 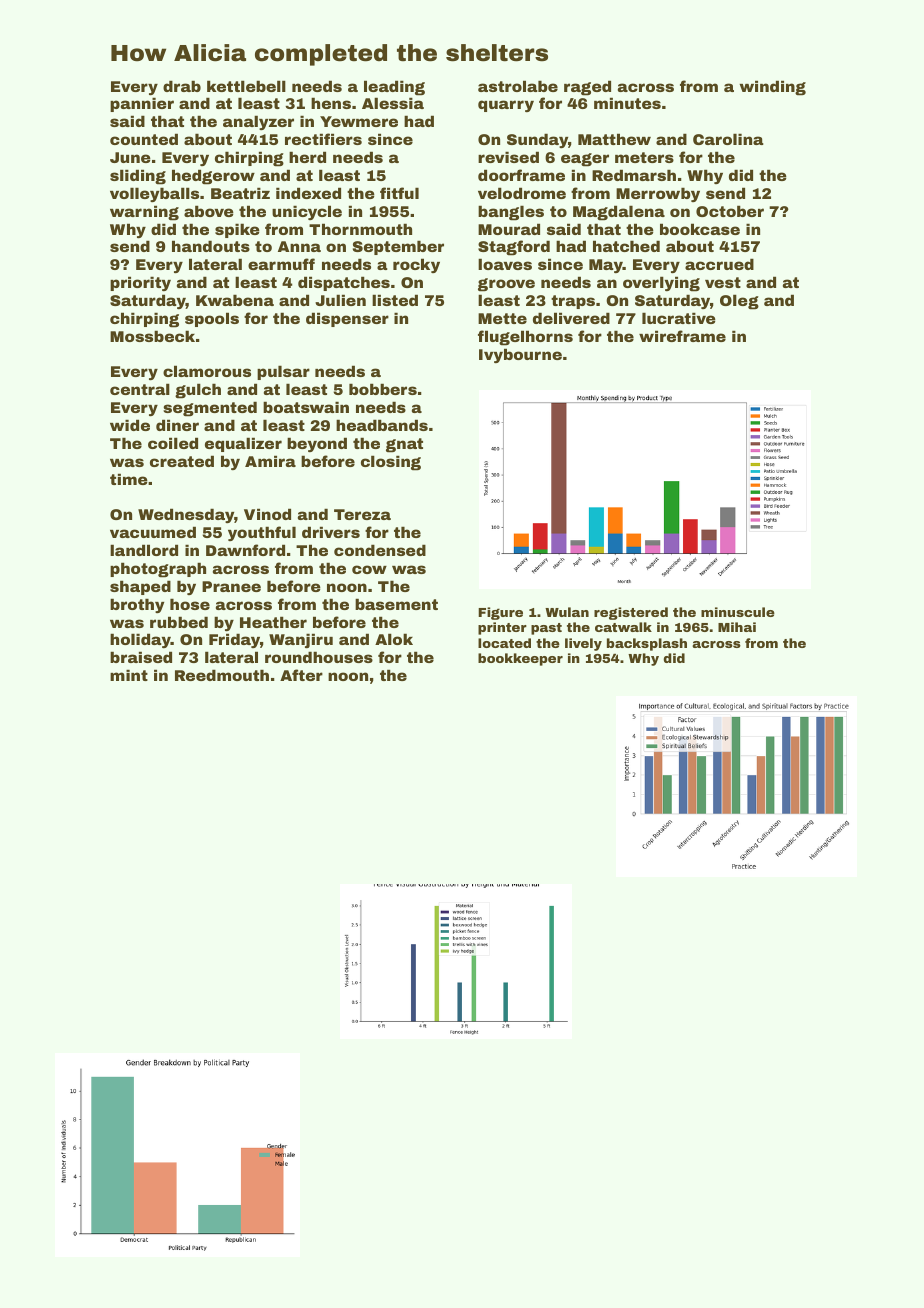 What do you see at coordinates (518, 86) in the page?
I see `astrolabe` at bounding box center [518, 86].
